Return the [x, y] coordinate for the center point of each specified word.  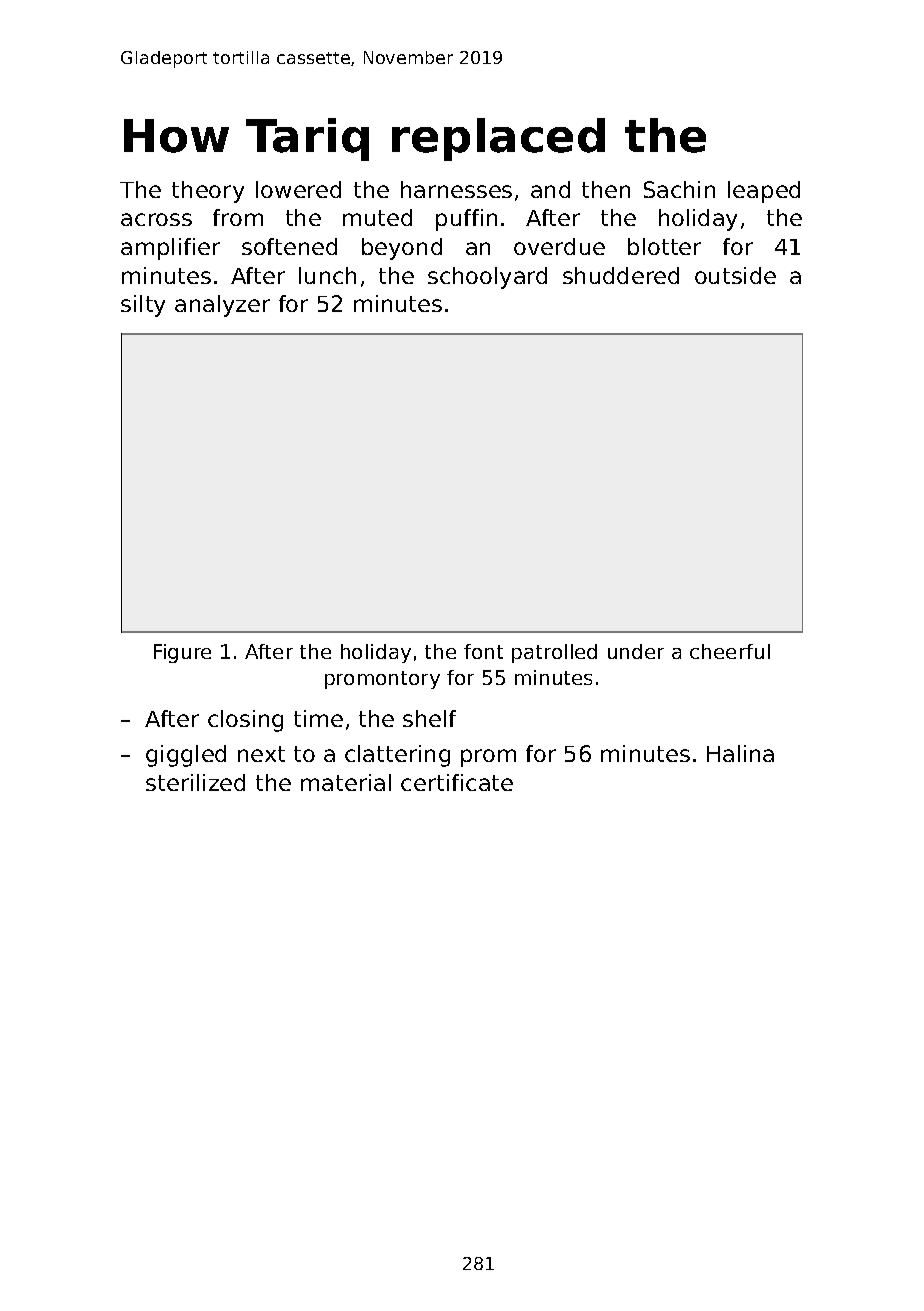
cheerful [730, 651]
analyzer [222, 306]
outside [735, 275]
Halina [740, 753]
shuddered [621, 275]
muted [377, 217]
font [483, 651]
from [238, 217]
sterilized [195, 782]
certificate [457, 782]
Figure [182, 653]
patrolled [554, 653]
